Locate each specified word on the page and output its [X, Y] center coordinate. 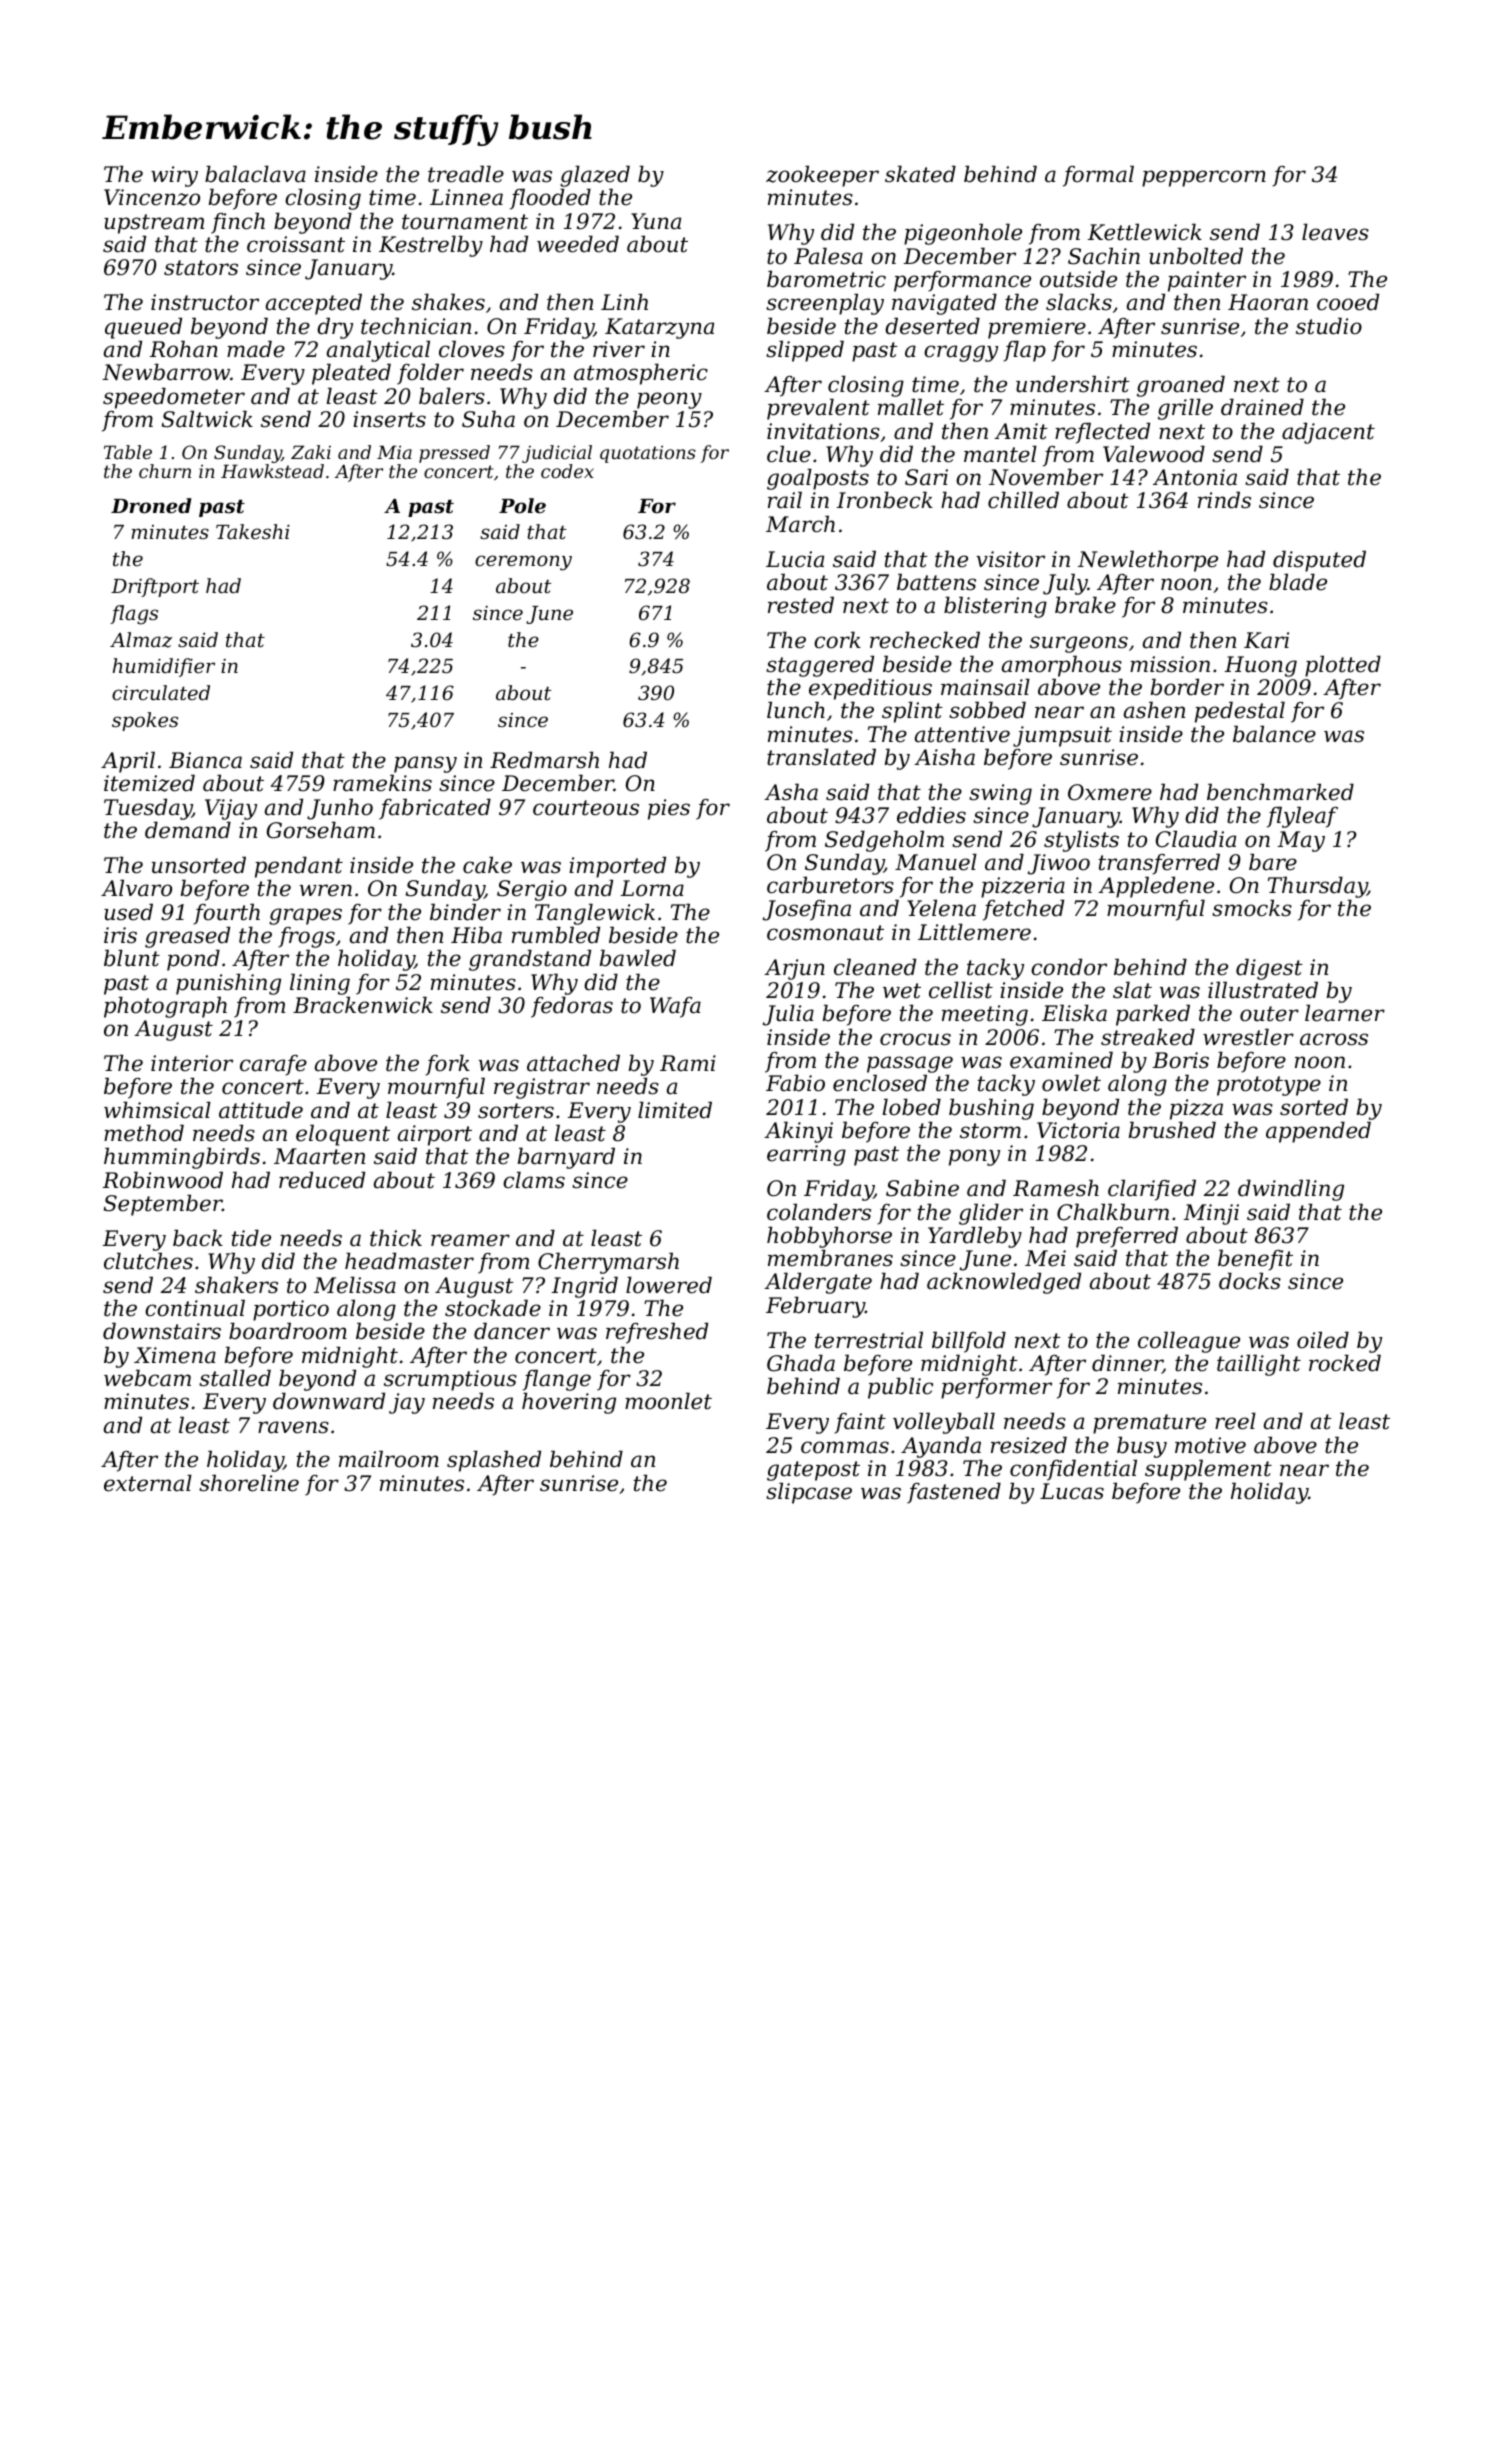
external [148, 1483]
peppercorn [1204, 178]
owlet [1071, 1083]
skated [920, 174]
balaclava [255, 174]
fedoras [572, 1007]
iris [120, 935]
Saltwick [207, 419]
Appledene [1156, 887]
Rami [688, 1063]
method [144, 1133]
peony [669, 400]
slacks [1079, 302]
